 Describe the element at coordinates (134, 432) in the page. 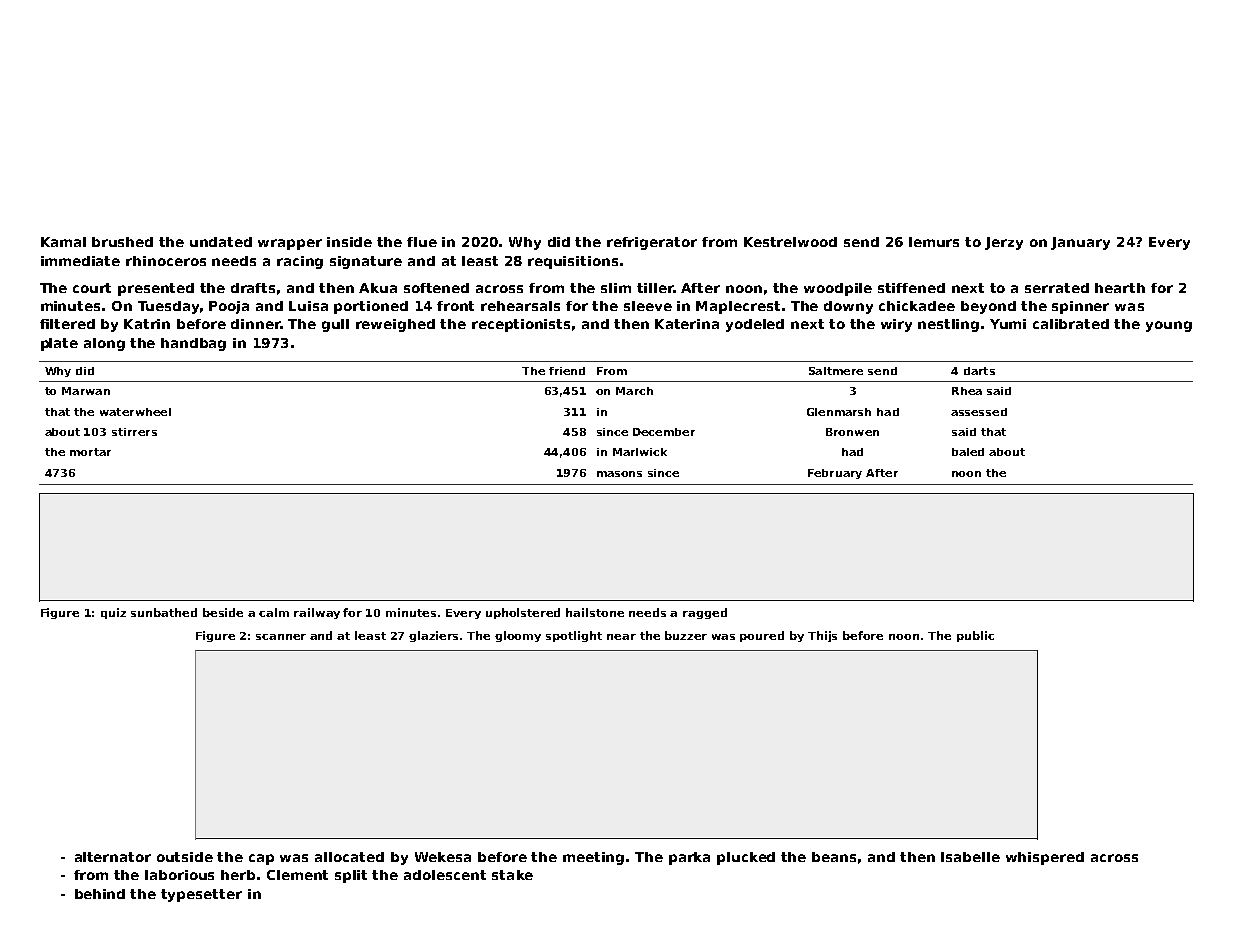

I see `stirrers` at that location.
